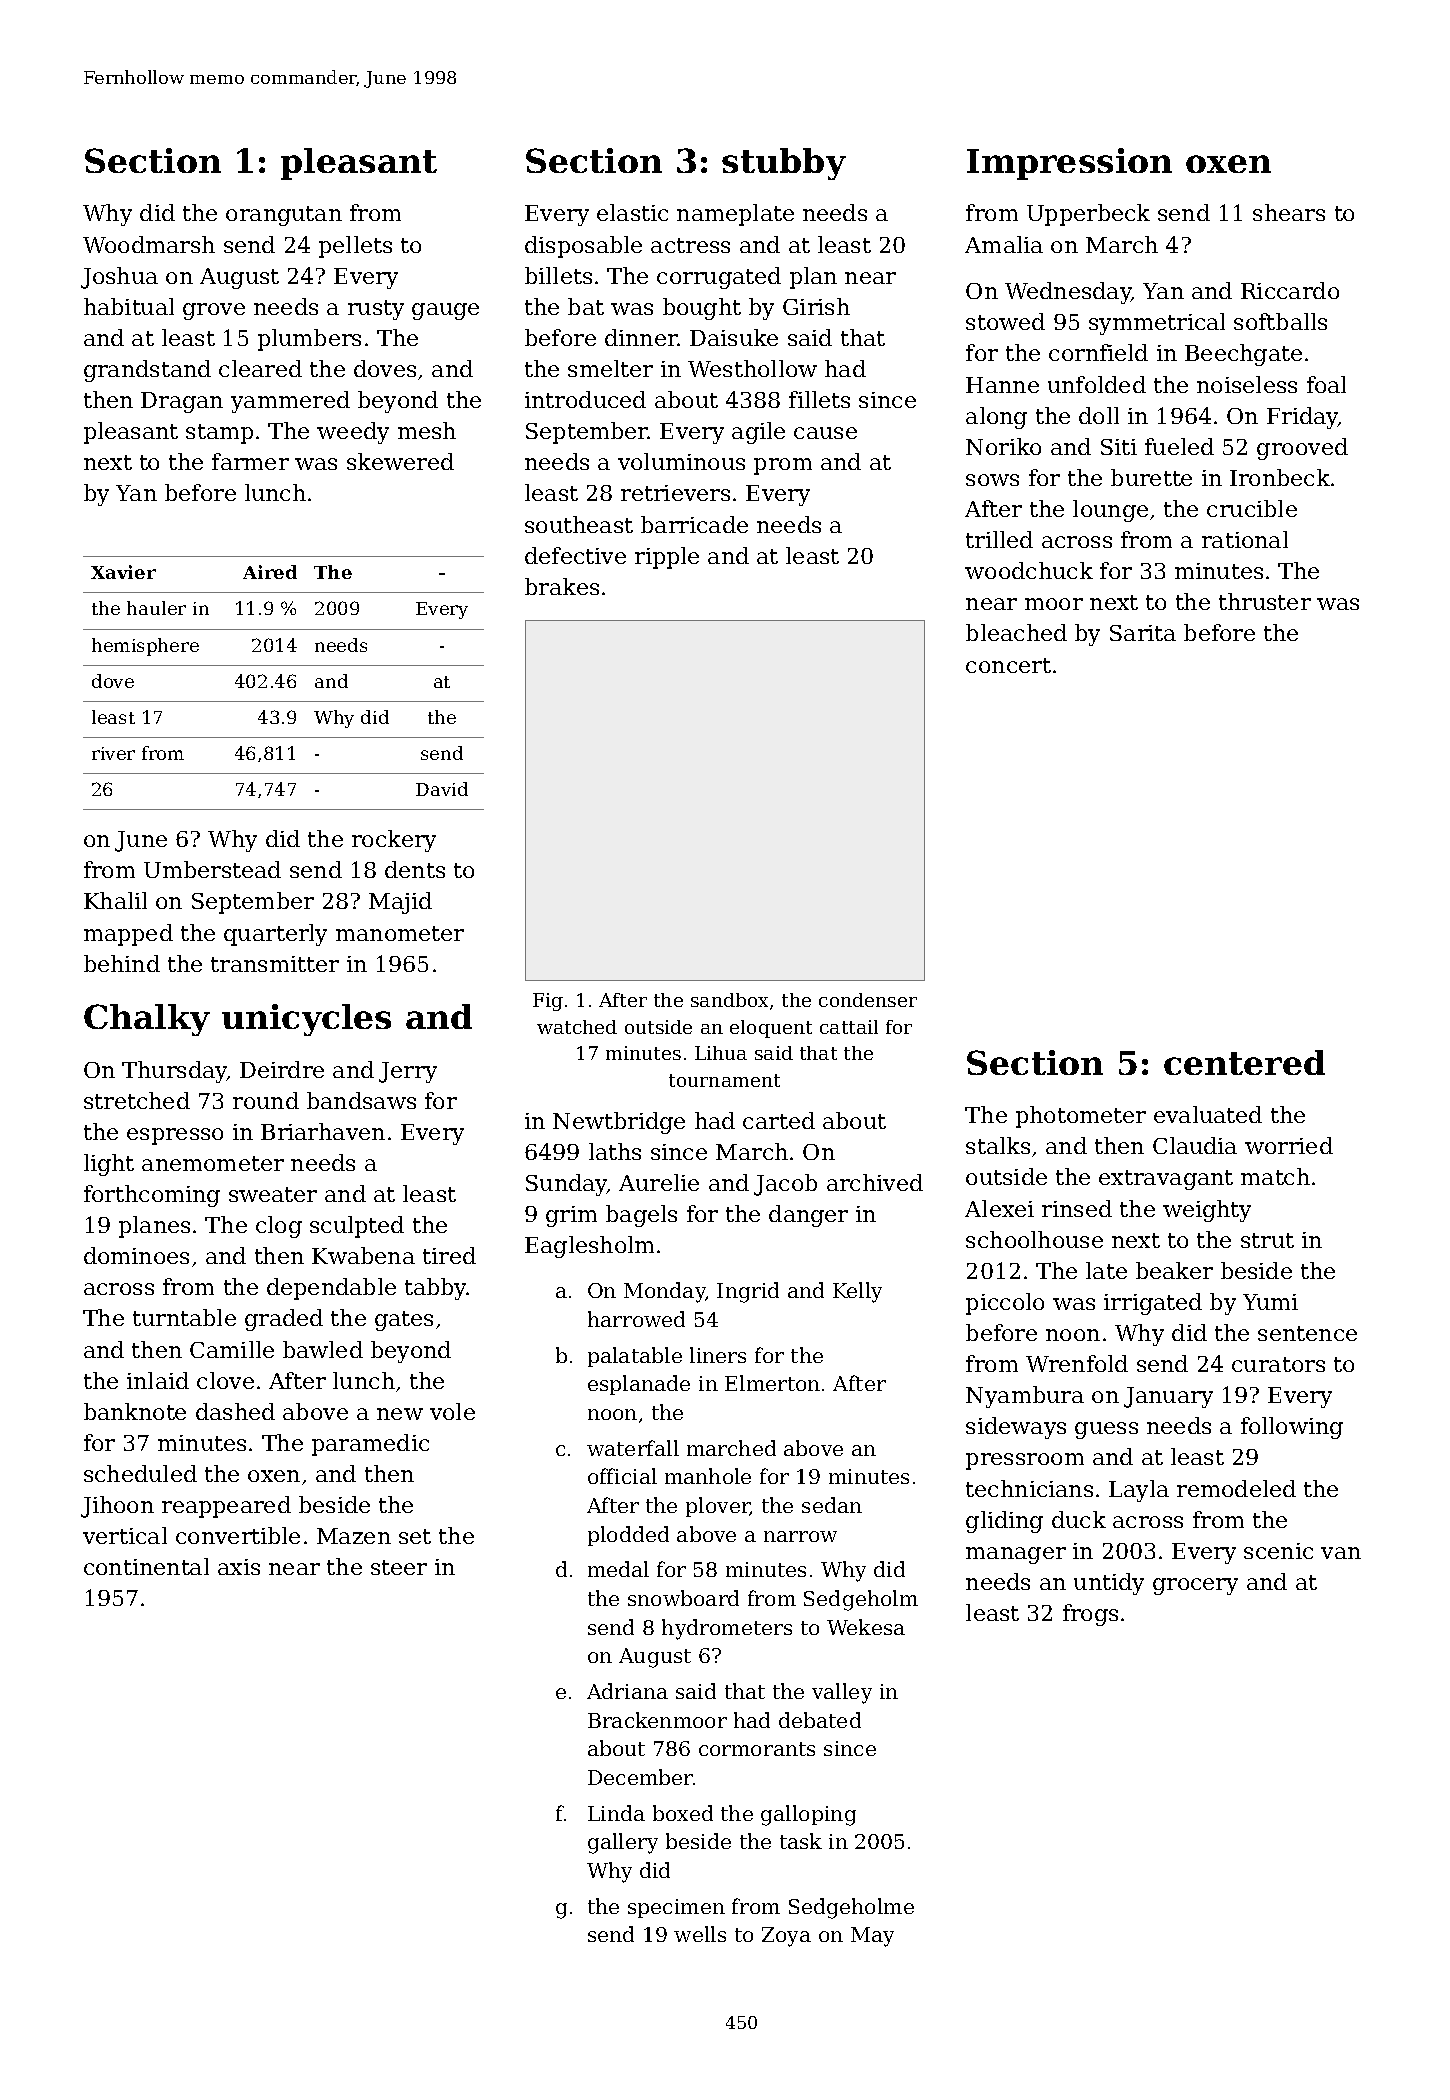 The width and height of the screenshot is (1450, 2100). What do you see at coordinates (1265, 601) in the screenshot?
I see `thruster` at bounding box center [1265, 601].
